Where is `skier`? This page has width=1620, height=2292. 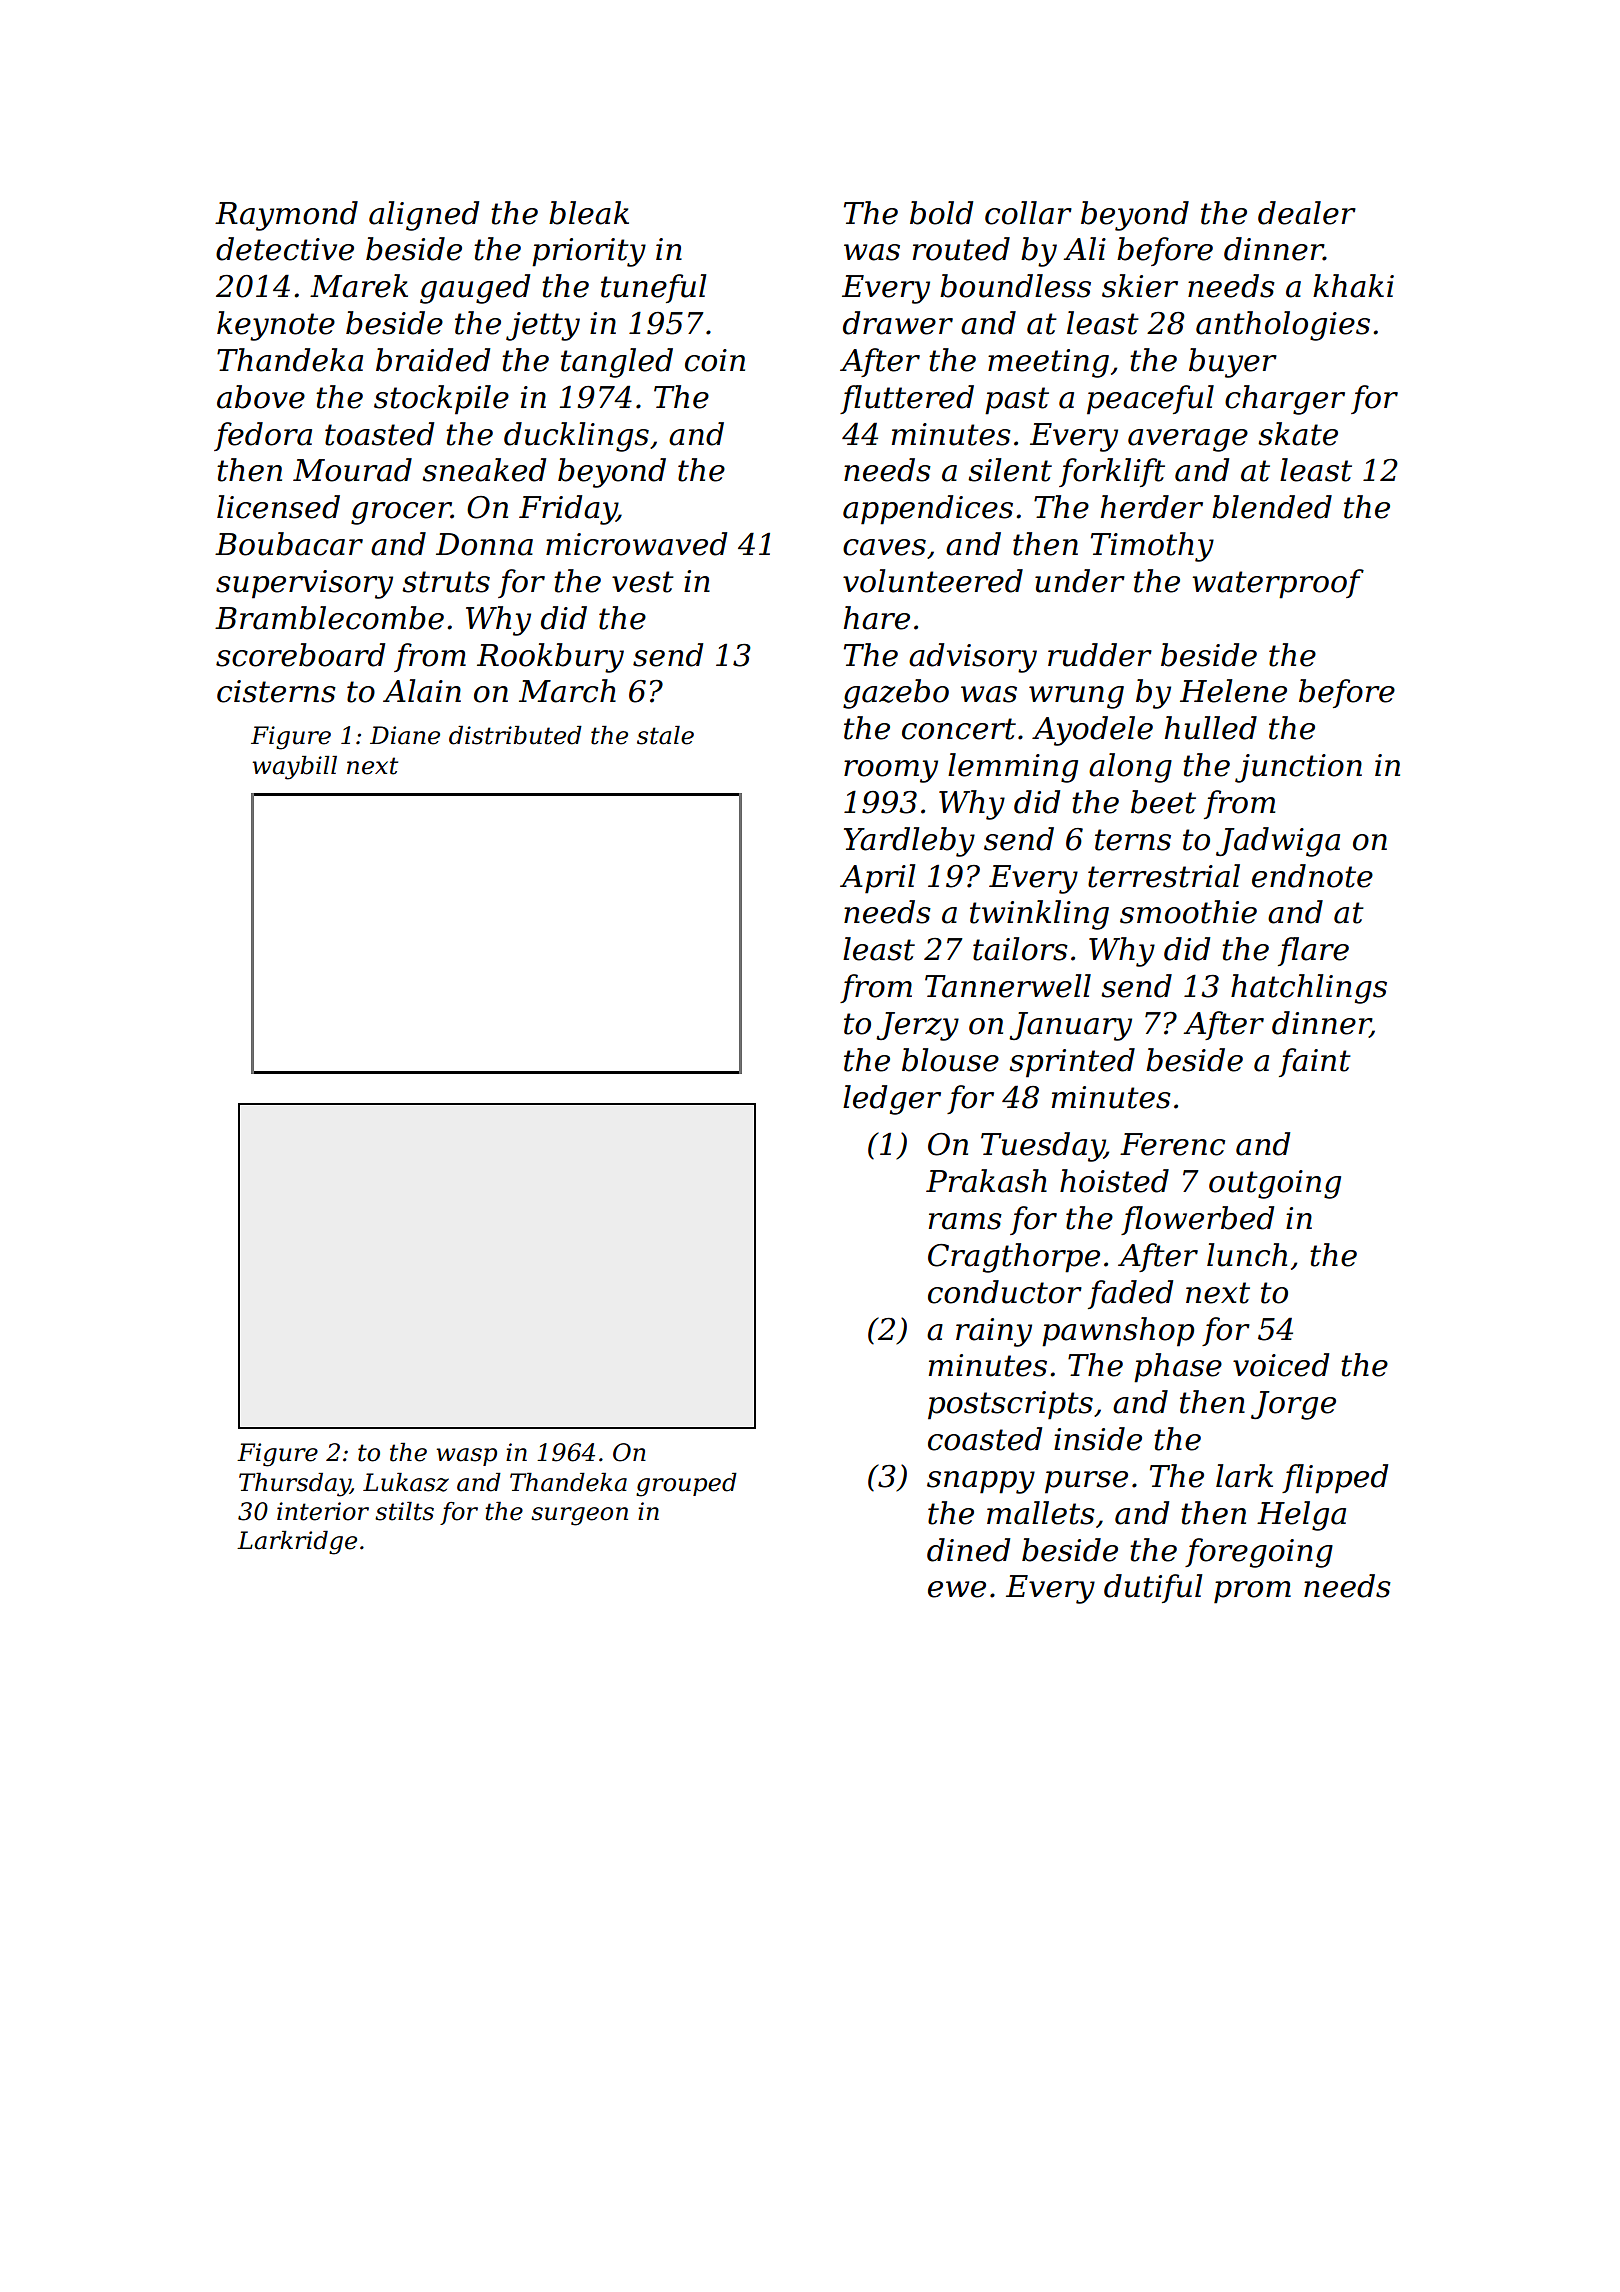 skier is located at coordinates (1140, 286).
